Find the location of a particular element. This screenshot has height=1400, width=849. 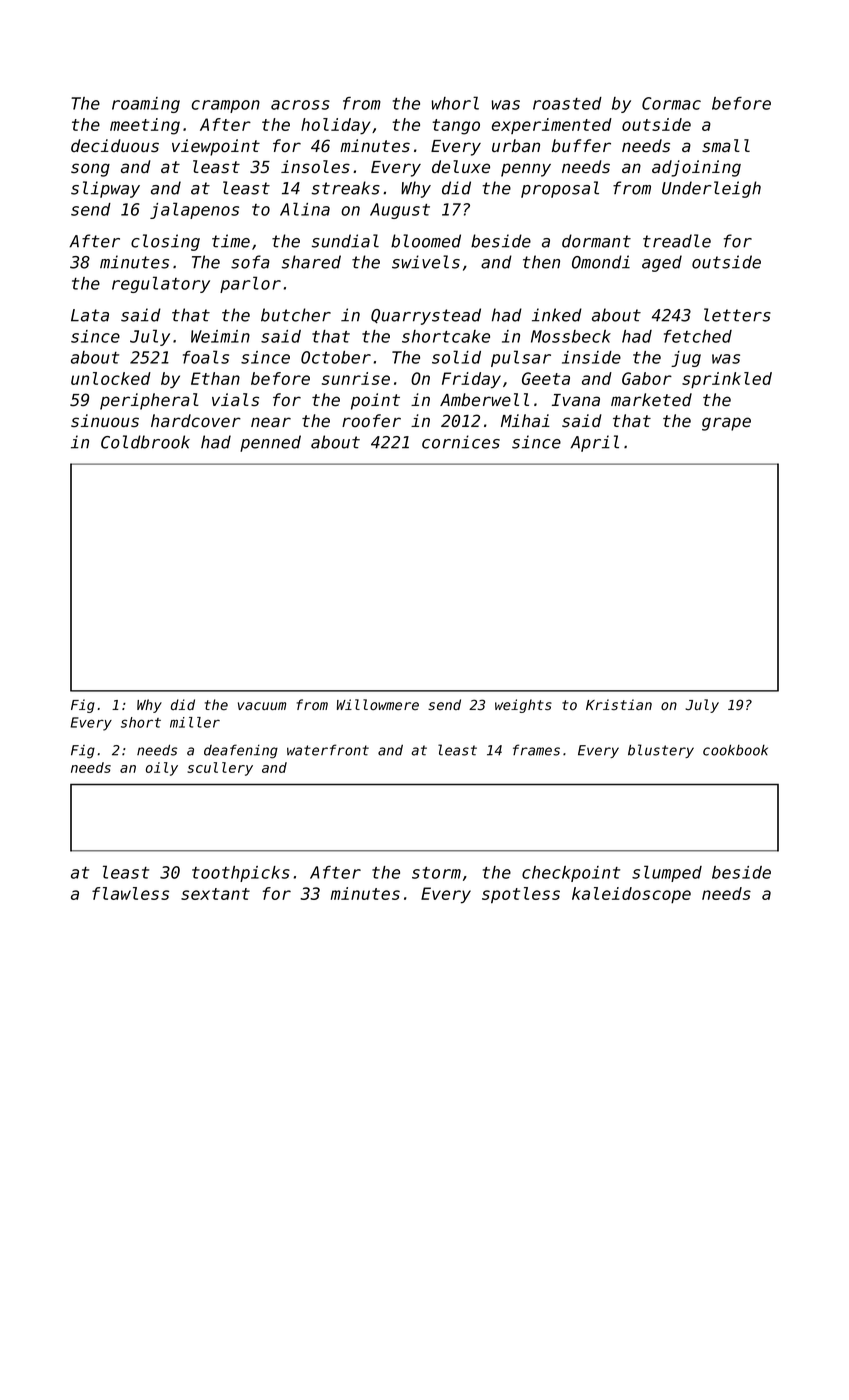

roaming is located at coordinates (146, 105).
